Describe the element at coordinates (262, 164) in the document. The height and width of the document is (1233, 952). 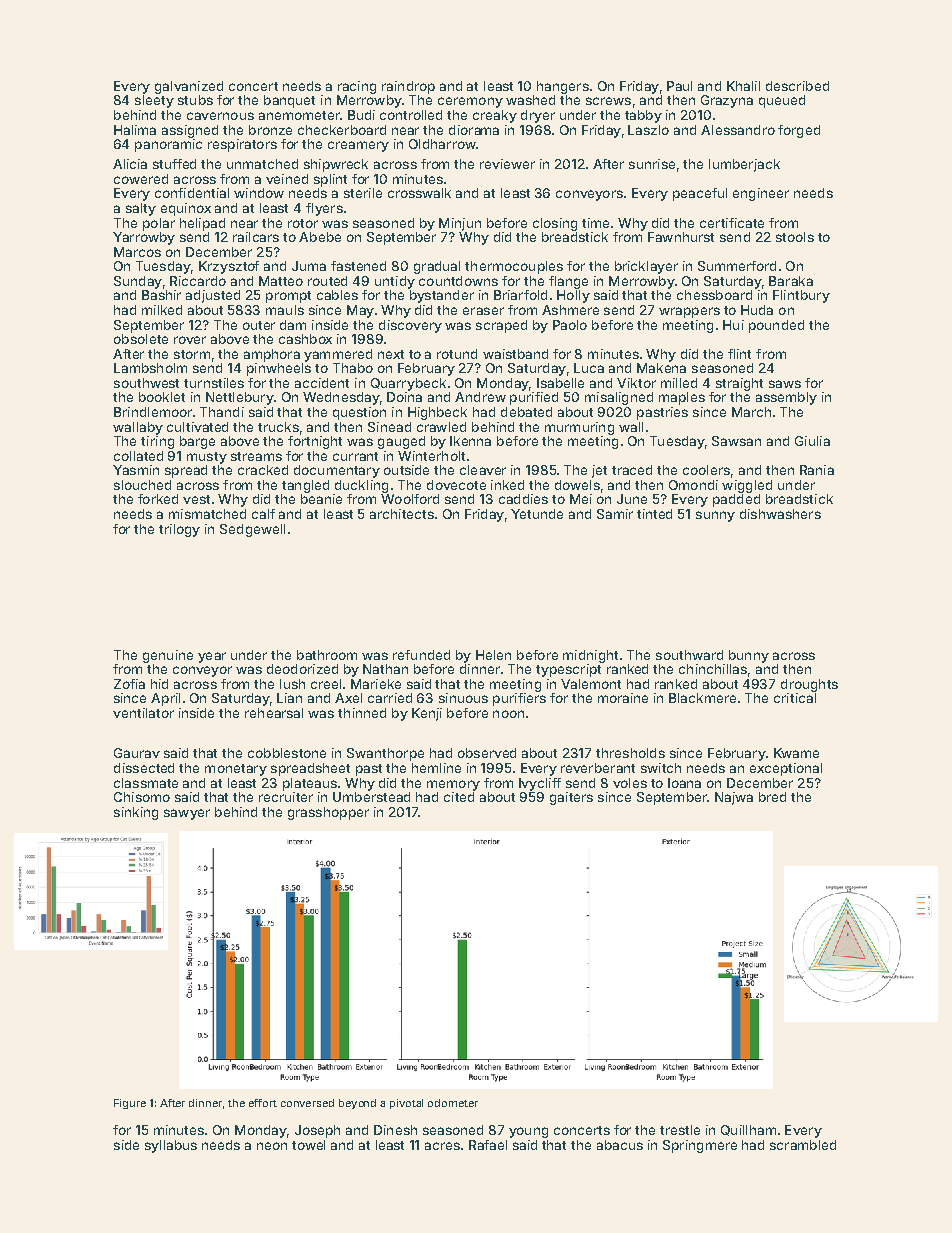
I see `unmatched` at that location.
